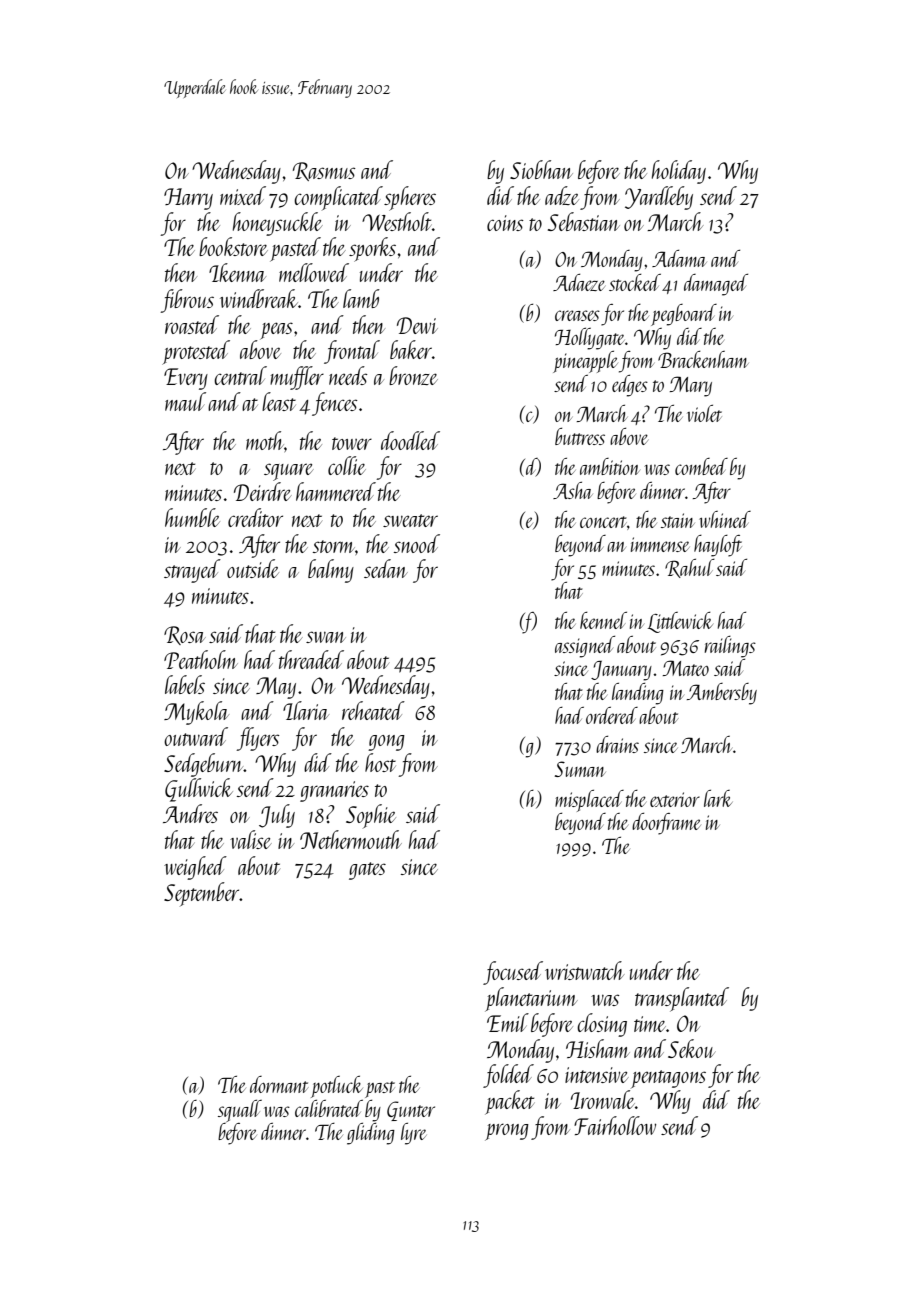  I want to click on edges, so click(630, 386).
